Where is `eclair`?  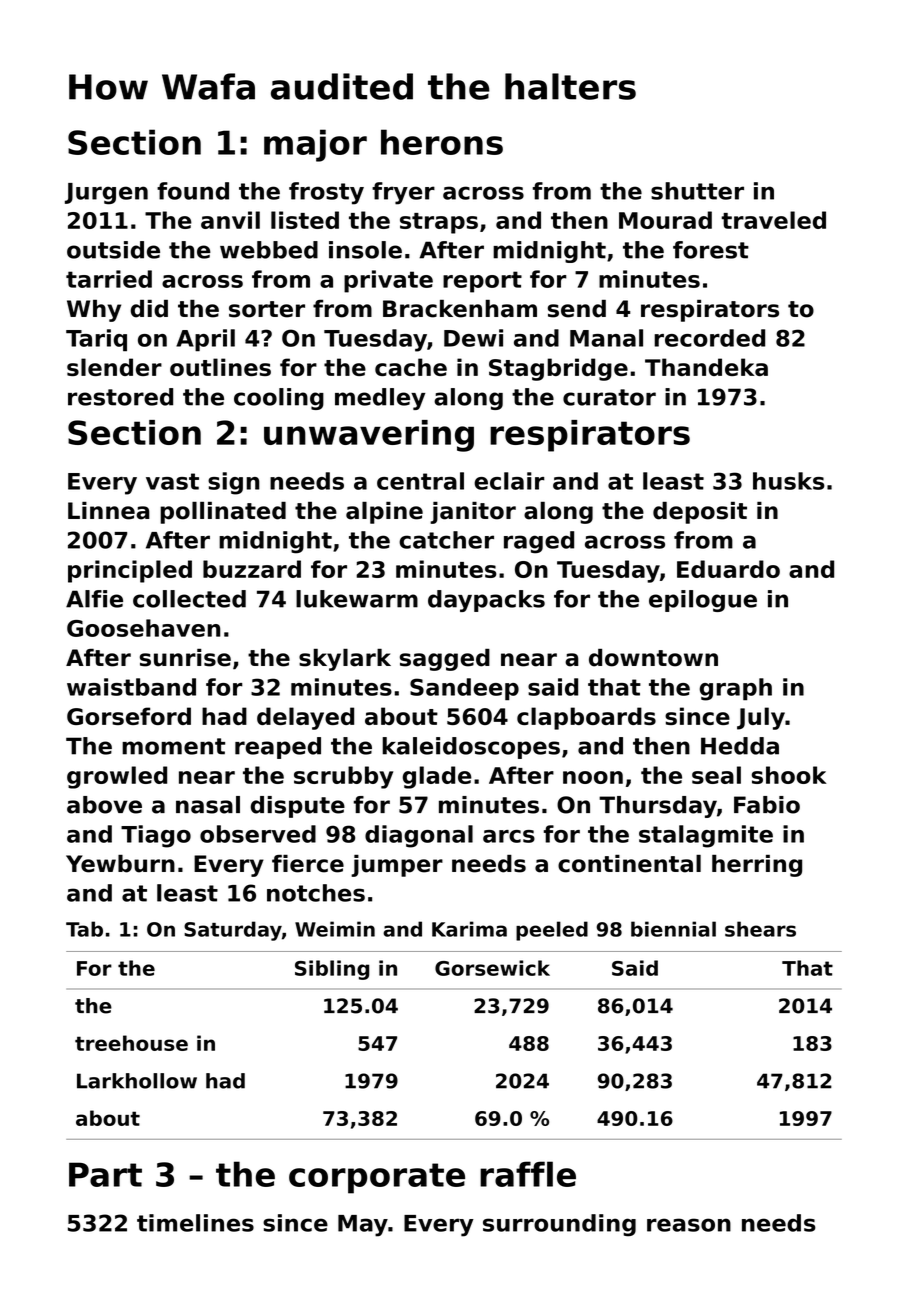 eclair is located at coordinates (509, 481).
